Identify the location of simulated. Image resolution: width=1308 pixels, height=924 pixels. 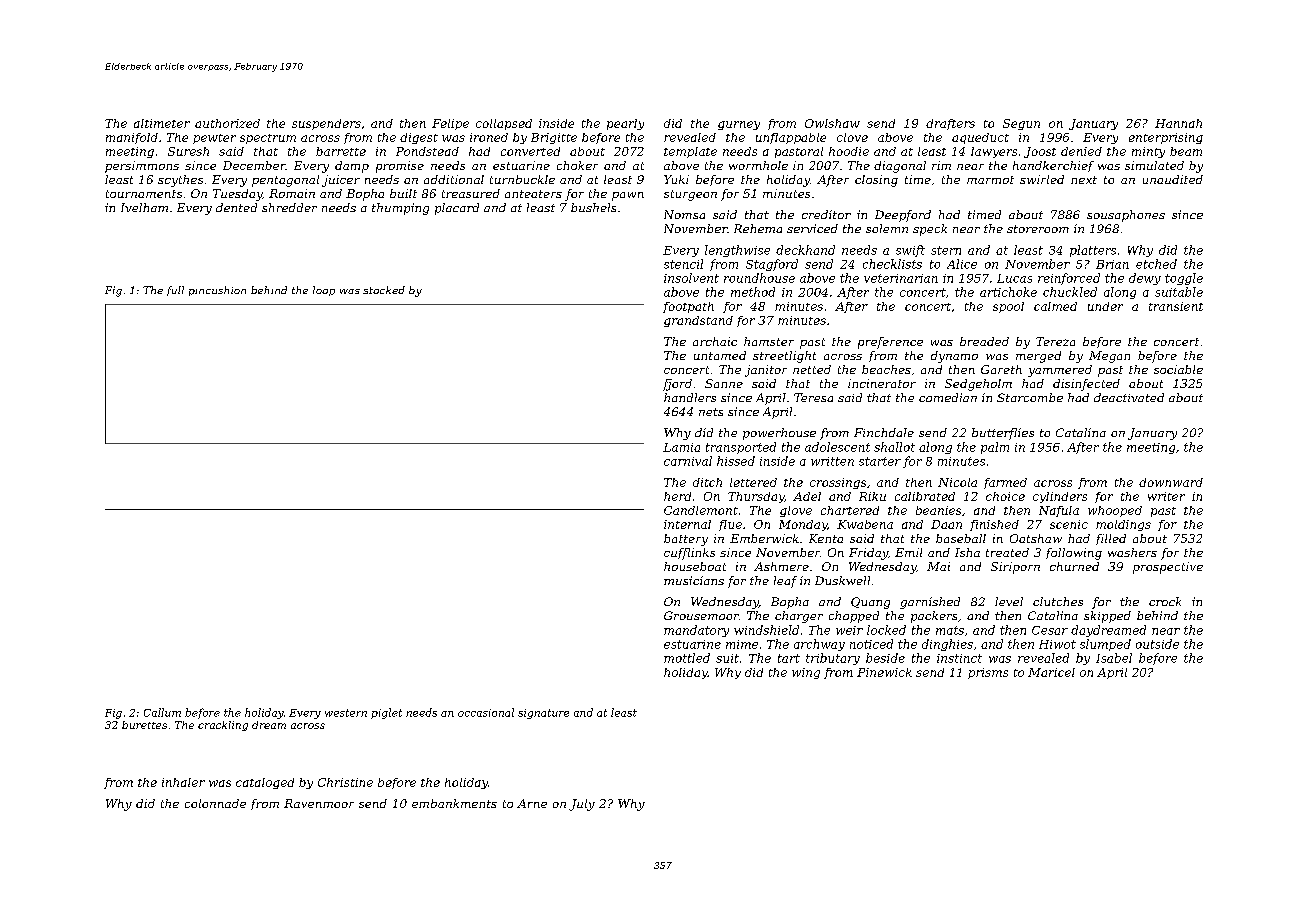
(1154, 165).
